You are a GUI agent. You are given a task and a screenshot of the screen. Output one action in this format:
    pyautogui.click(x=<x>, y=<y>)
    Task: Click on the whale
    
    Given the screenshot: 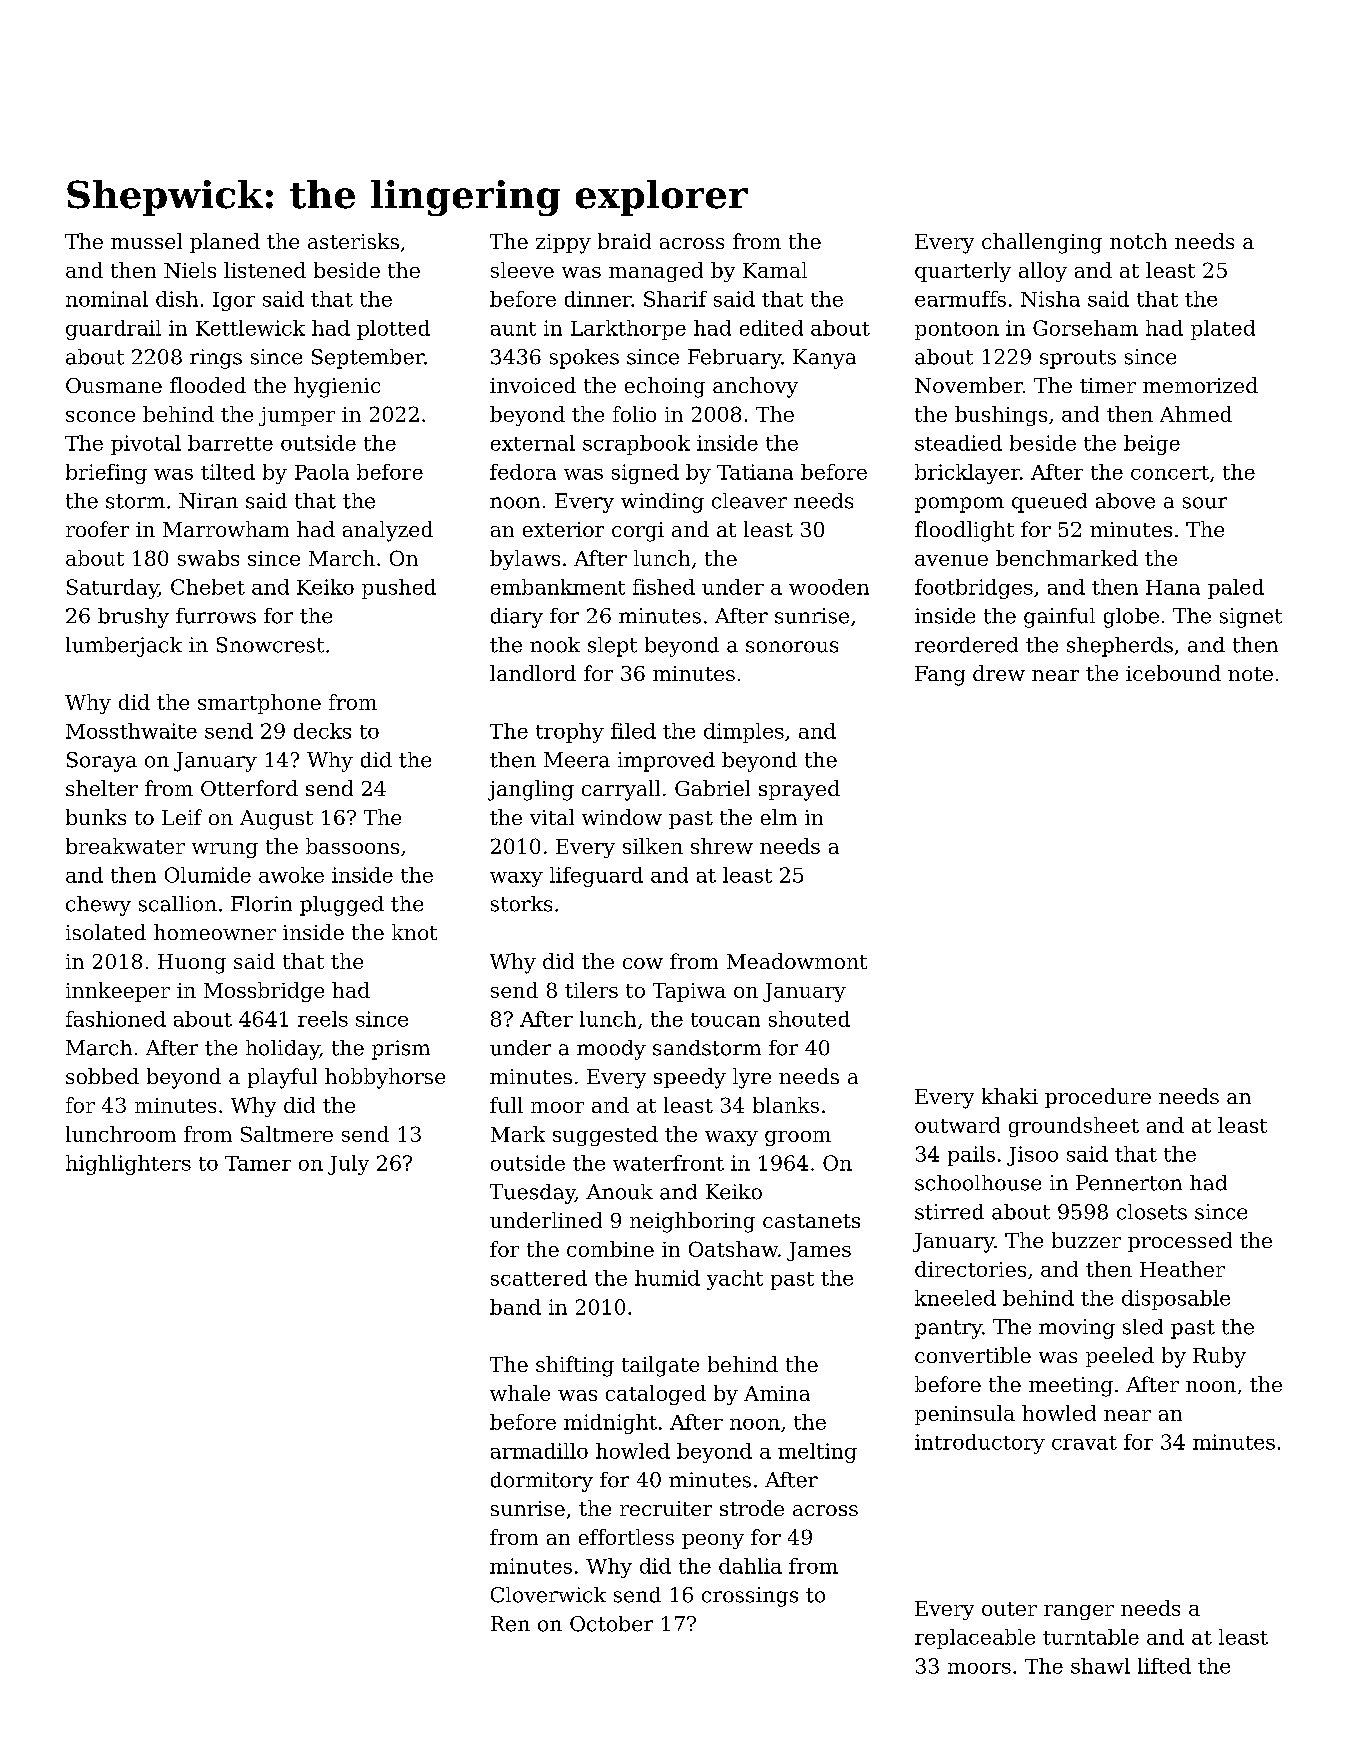 What is the action you would take?
    pyautogui.click(x=520, y=1393)
